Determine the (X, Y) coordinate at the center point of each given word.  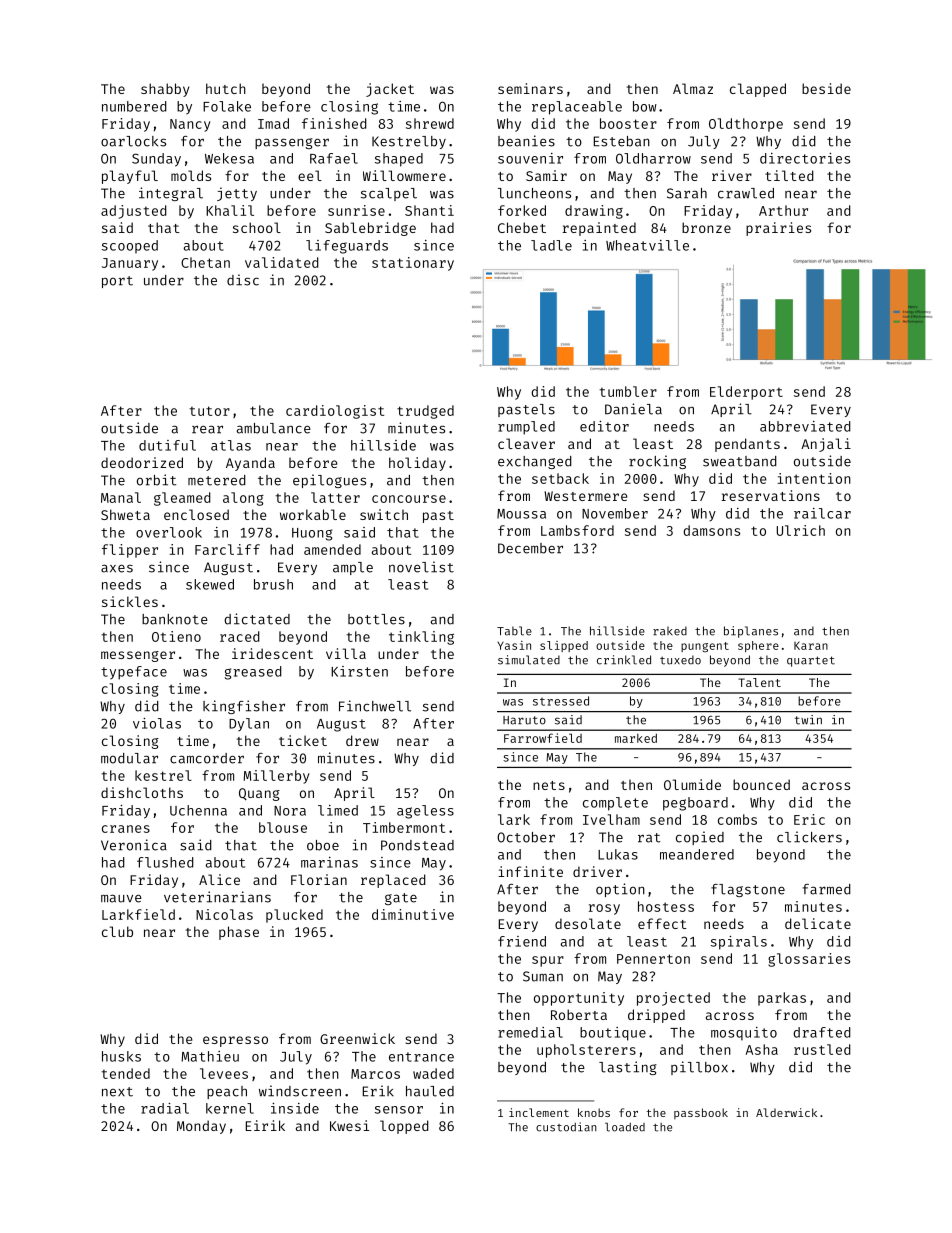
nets (549, 785)
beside (826, 88)
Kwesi (349, 1125)
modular (129, 758)
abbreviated (805, 426)
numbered (134, 106)
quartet (811, 661)
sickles (130, 601)
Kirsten (359, 671)
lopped (404, 1127)
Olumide (692, 784)
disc (243, 280)
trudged (425, 412)
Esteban (622, 141)
